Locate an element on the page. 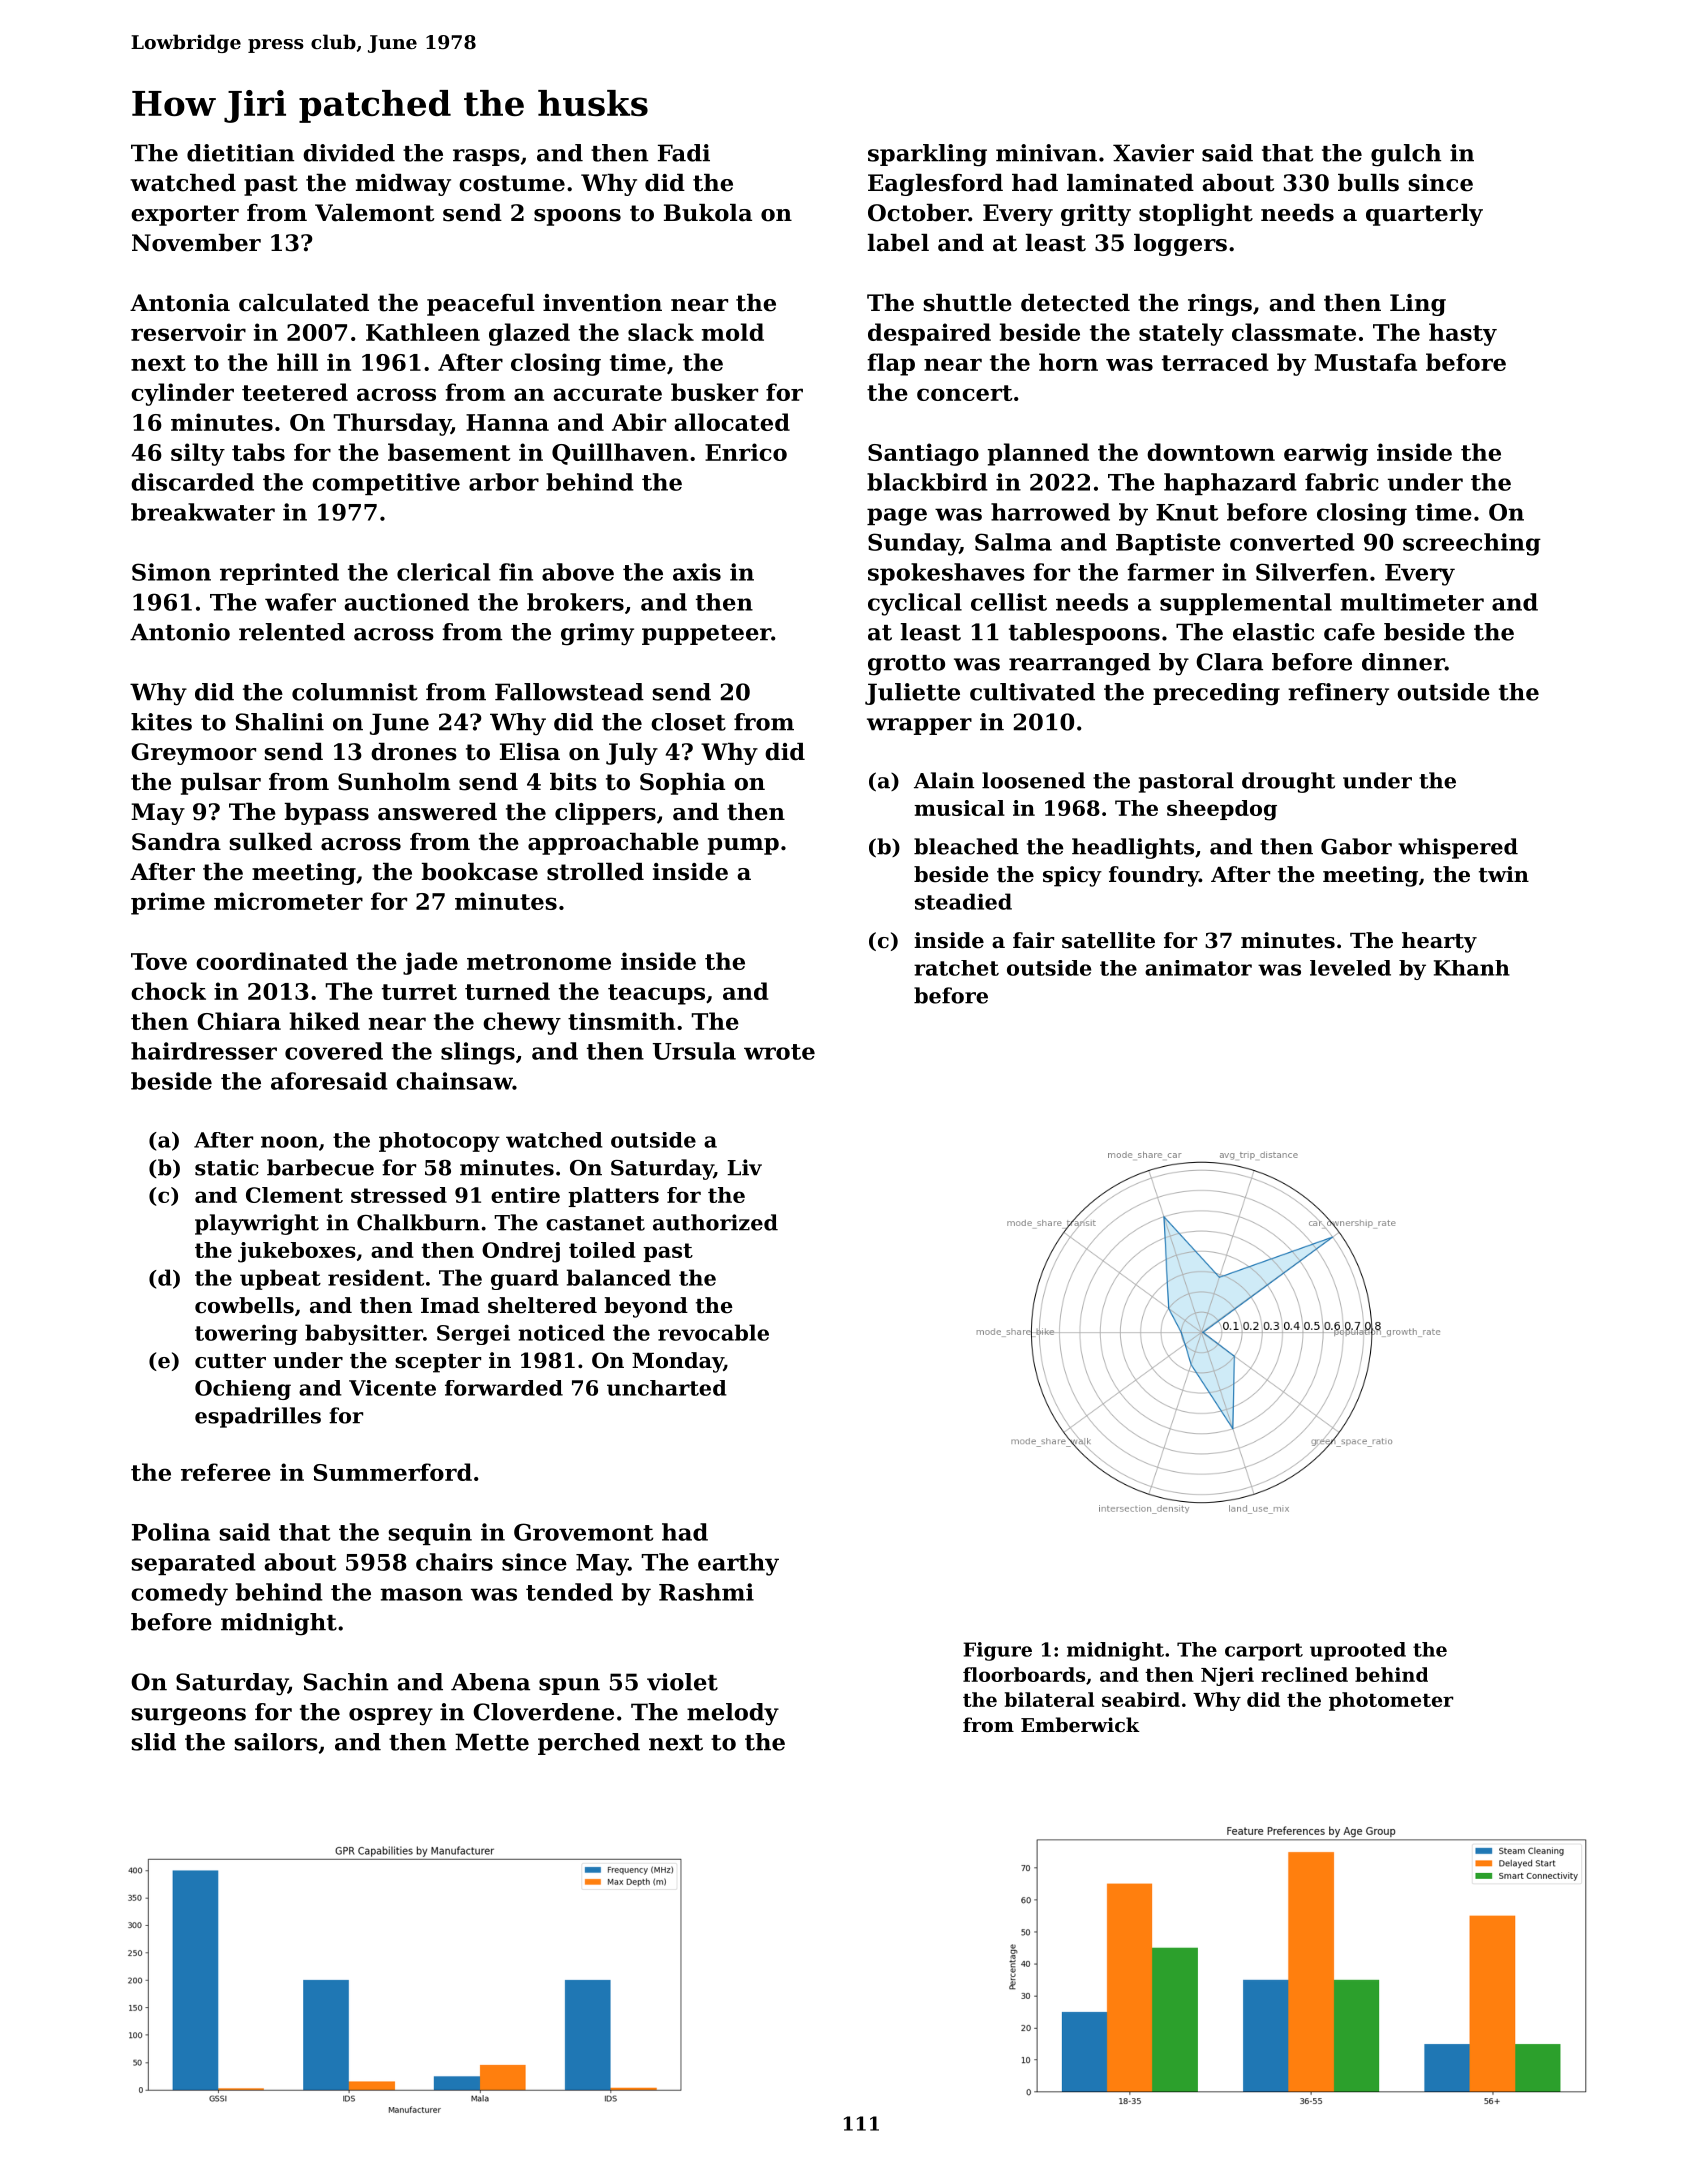  loggers is located at coordinates (1180, 245).
